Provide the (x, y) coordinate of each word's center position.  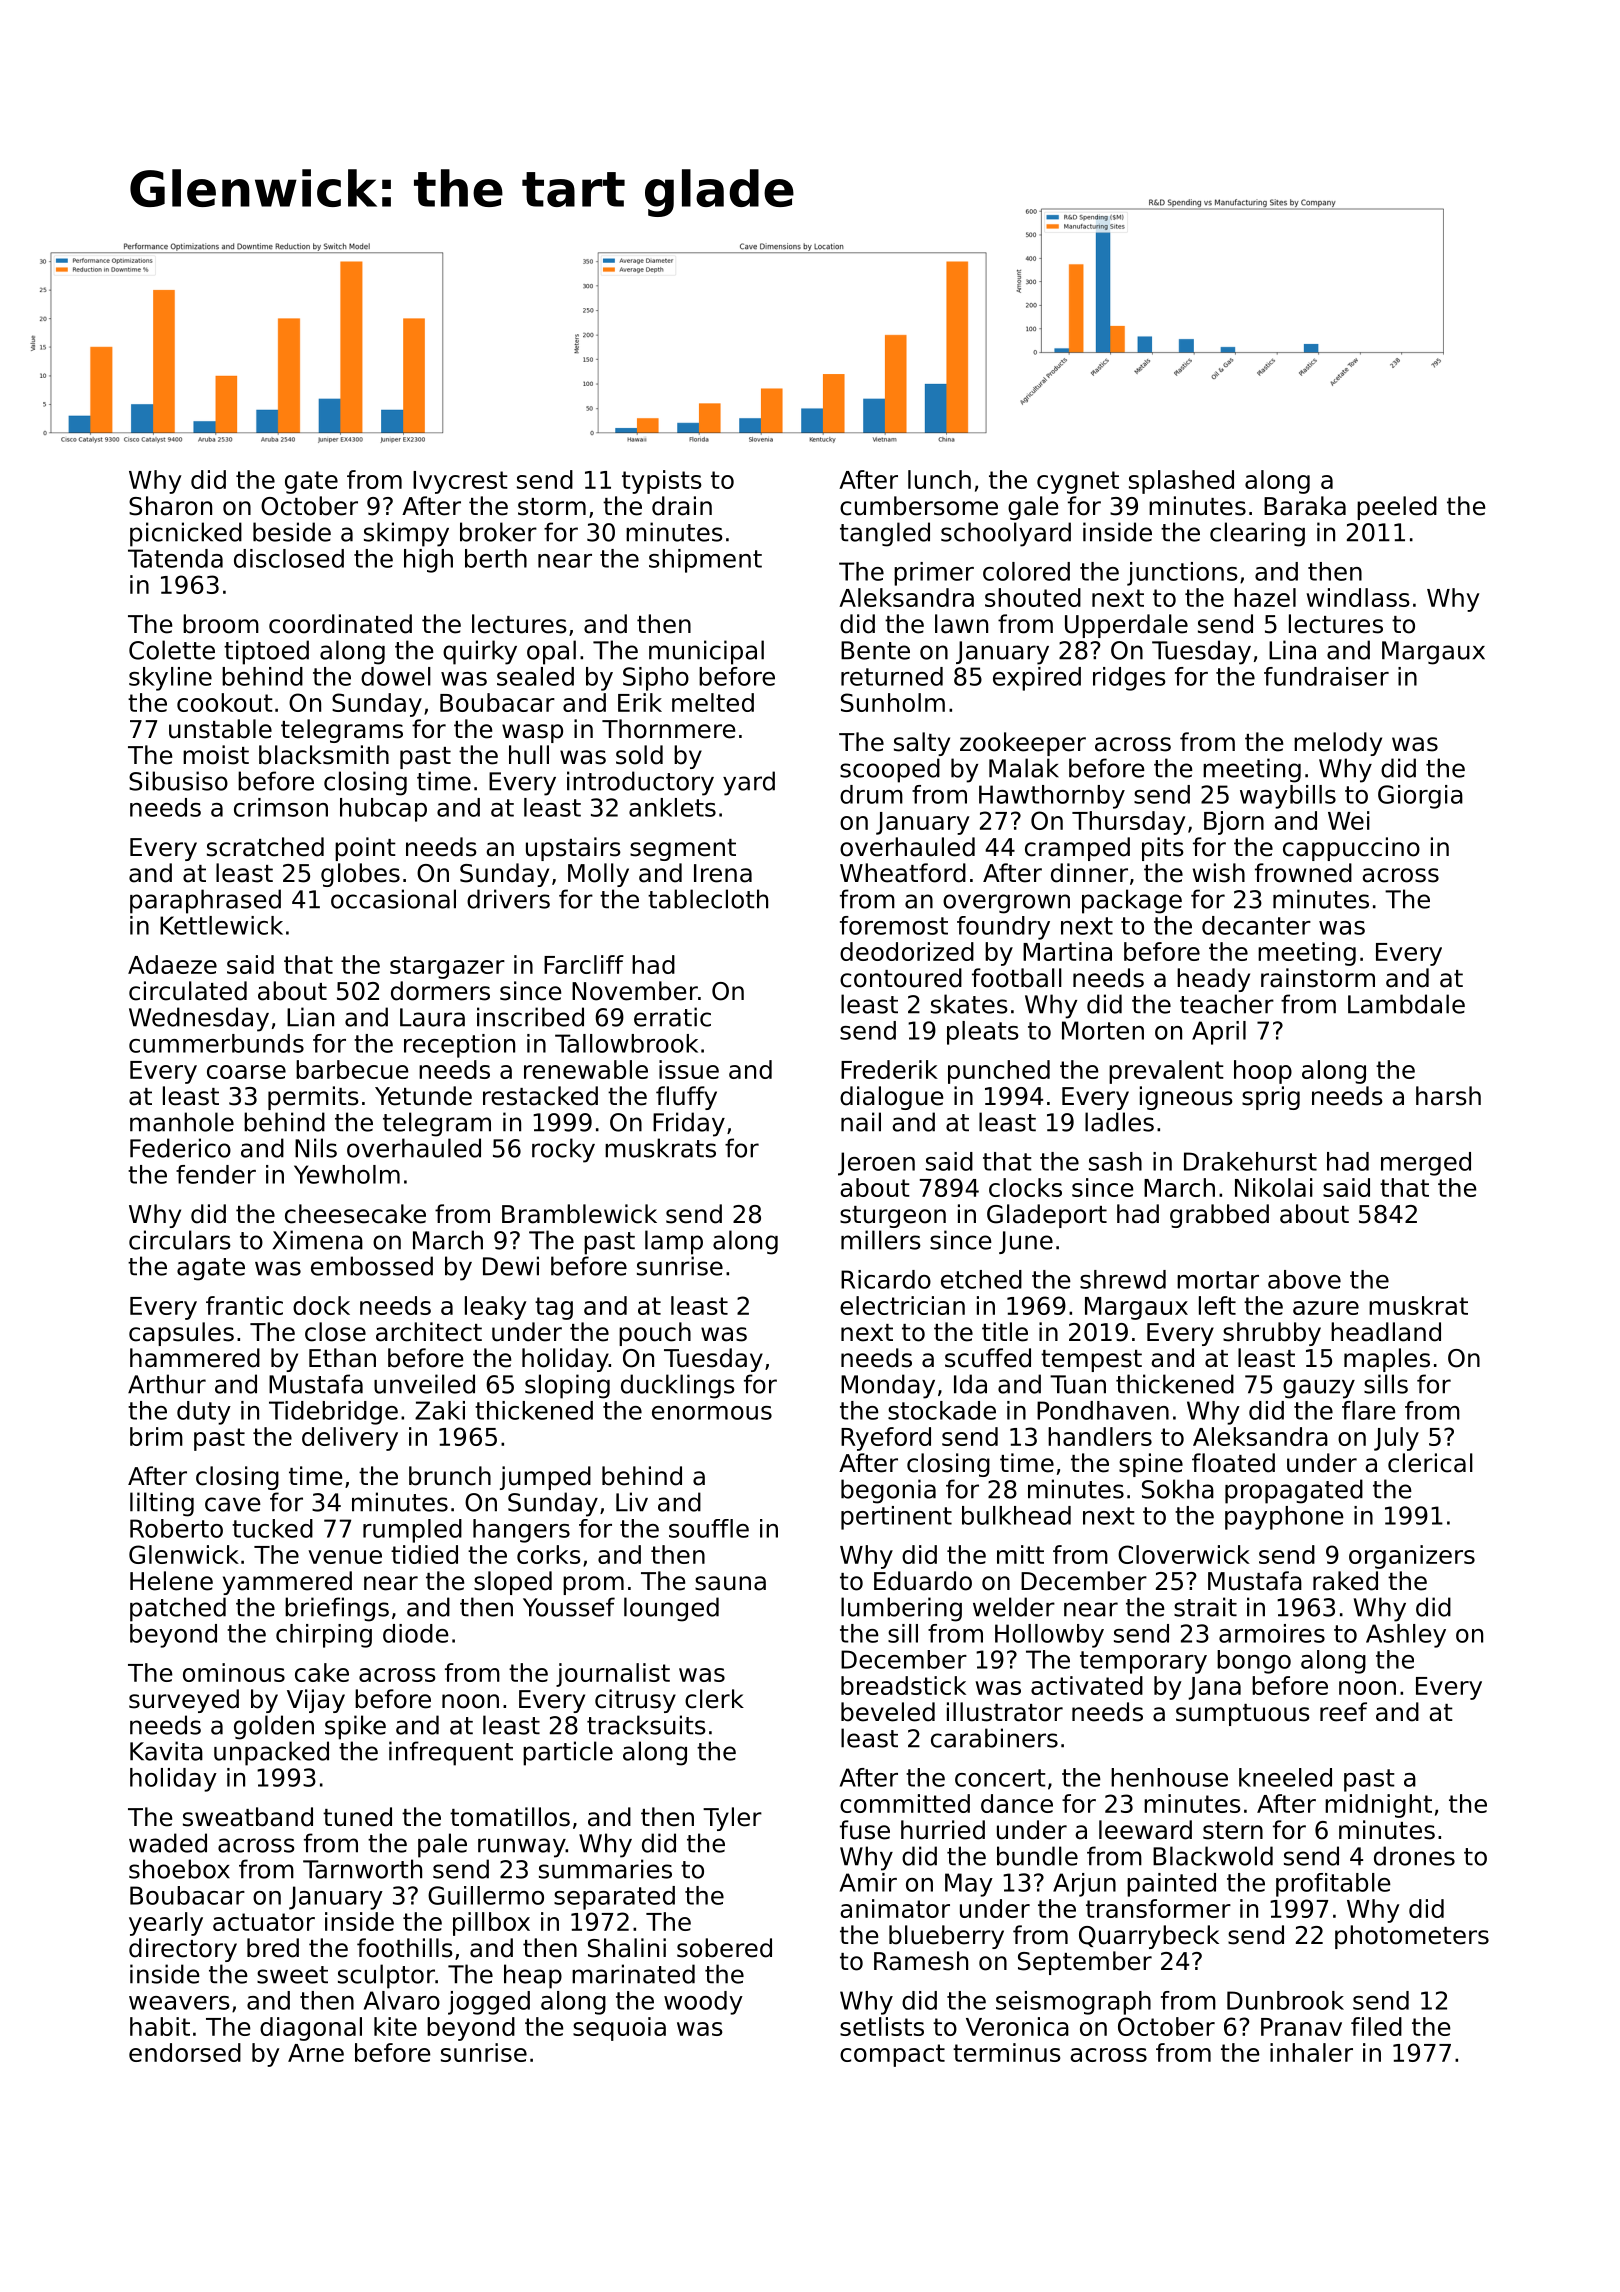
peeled (1397, 508)
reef (1343, 1712)
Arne (316, 2053)
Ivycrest (460, 482)
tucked (272, 1528)
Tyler (732, 1819)
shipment (705, 561)
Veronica (1017, 2026)
